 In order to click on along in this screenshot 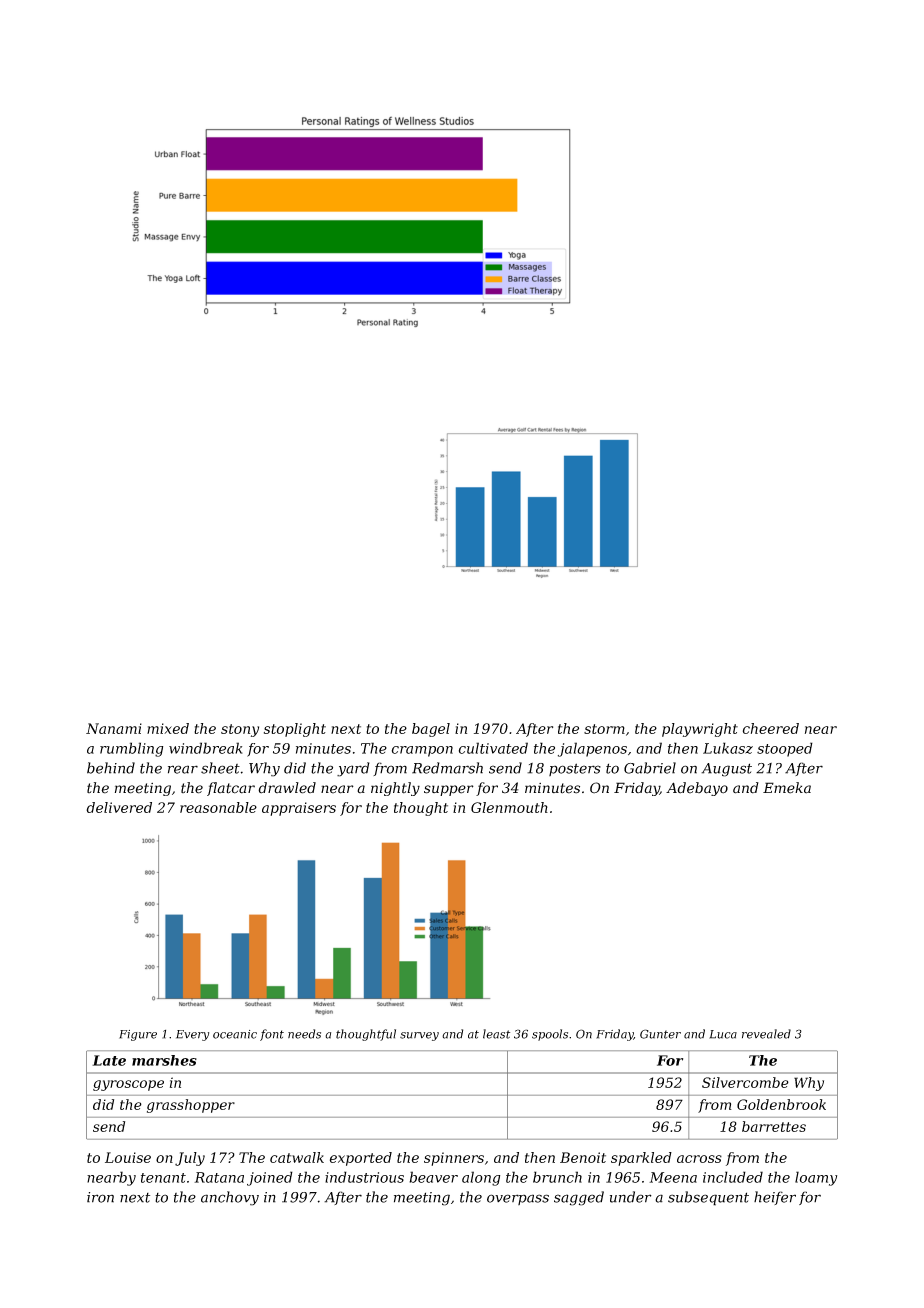, I will do `click(481, 1178)`.
